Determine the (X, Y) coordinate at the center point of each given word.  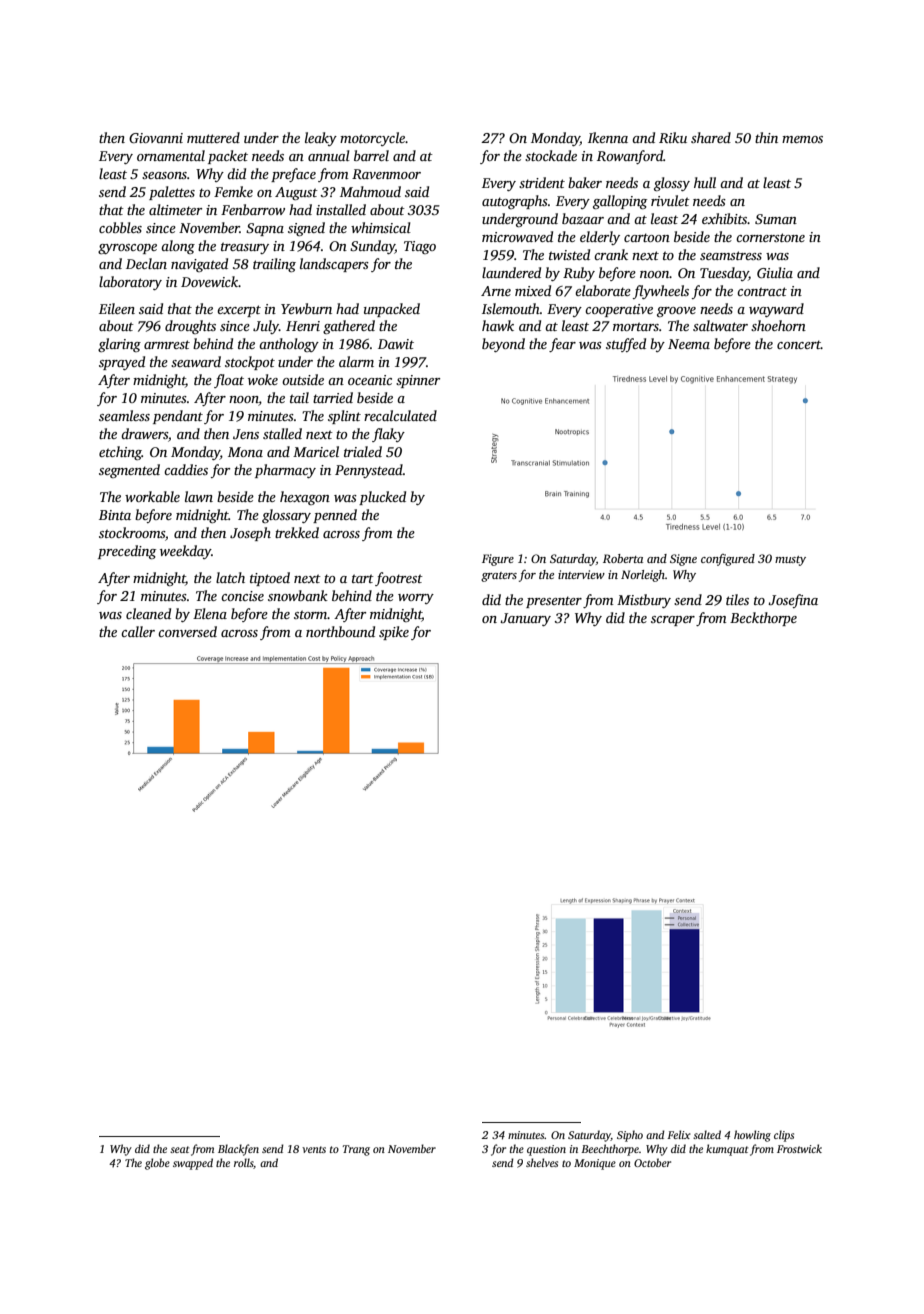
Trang (356, 1150)
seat (179, 1149)
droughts (190, 327)
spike (394, 633)
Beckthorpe (763, 619)
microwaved (517, 236)
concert (799, 344)
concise (242, 596)
